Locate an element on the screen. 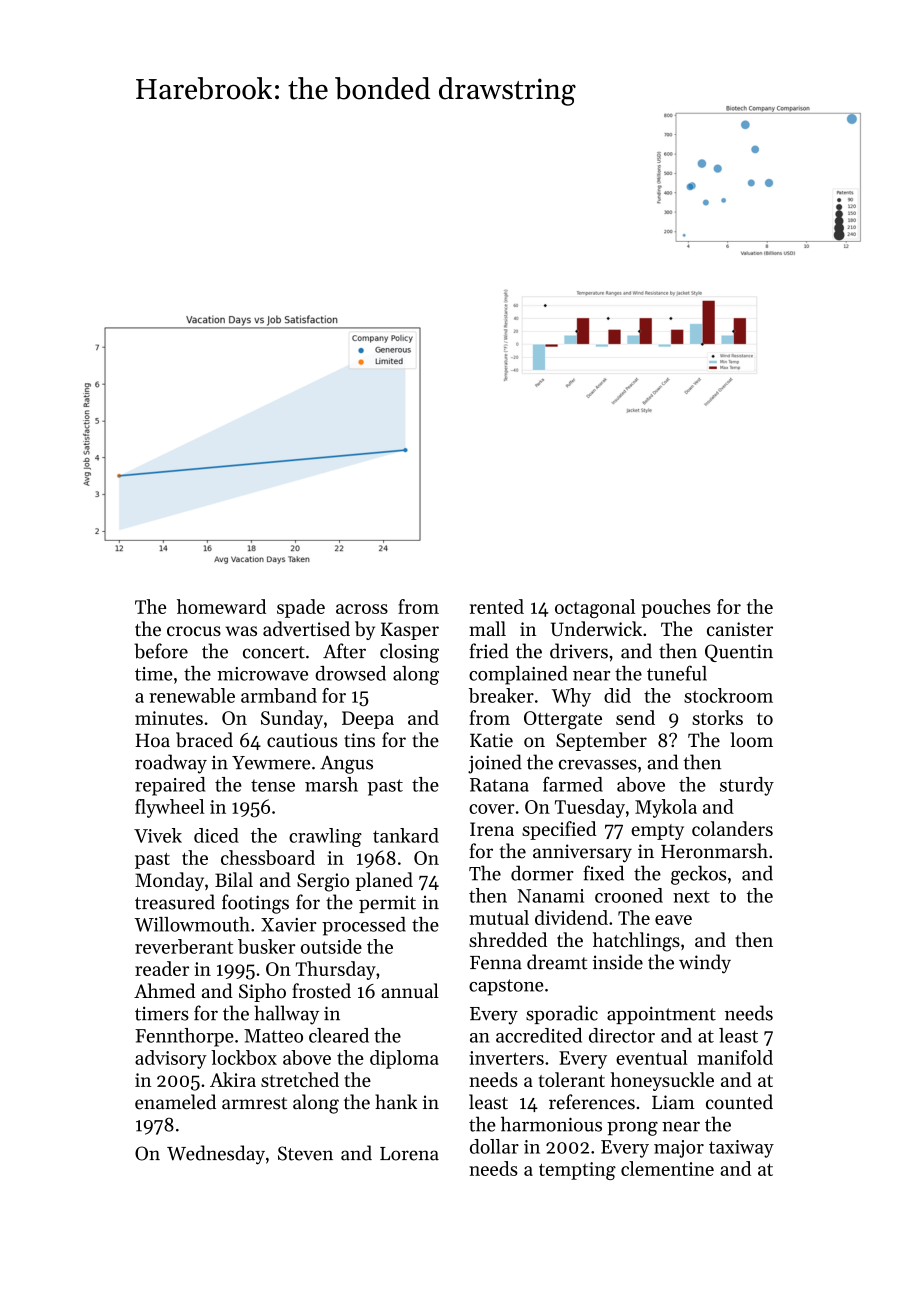 The image size is (908, 1316). Angus is located at coordinates (346, 764).
